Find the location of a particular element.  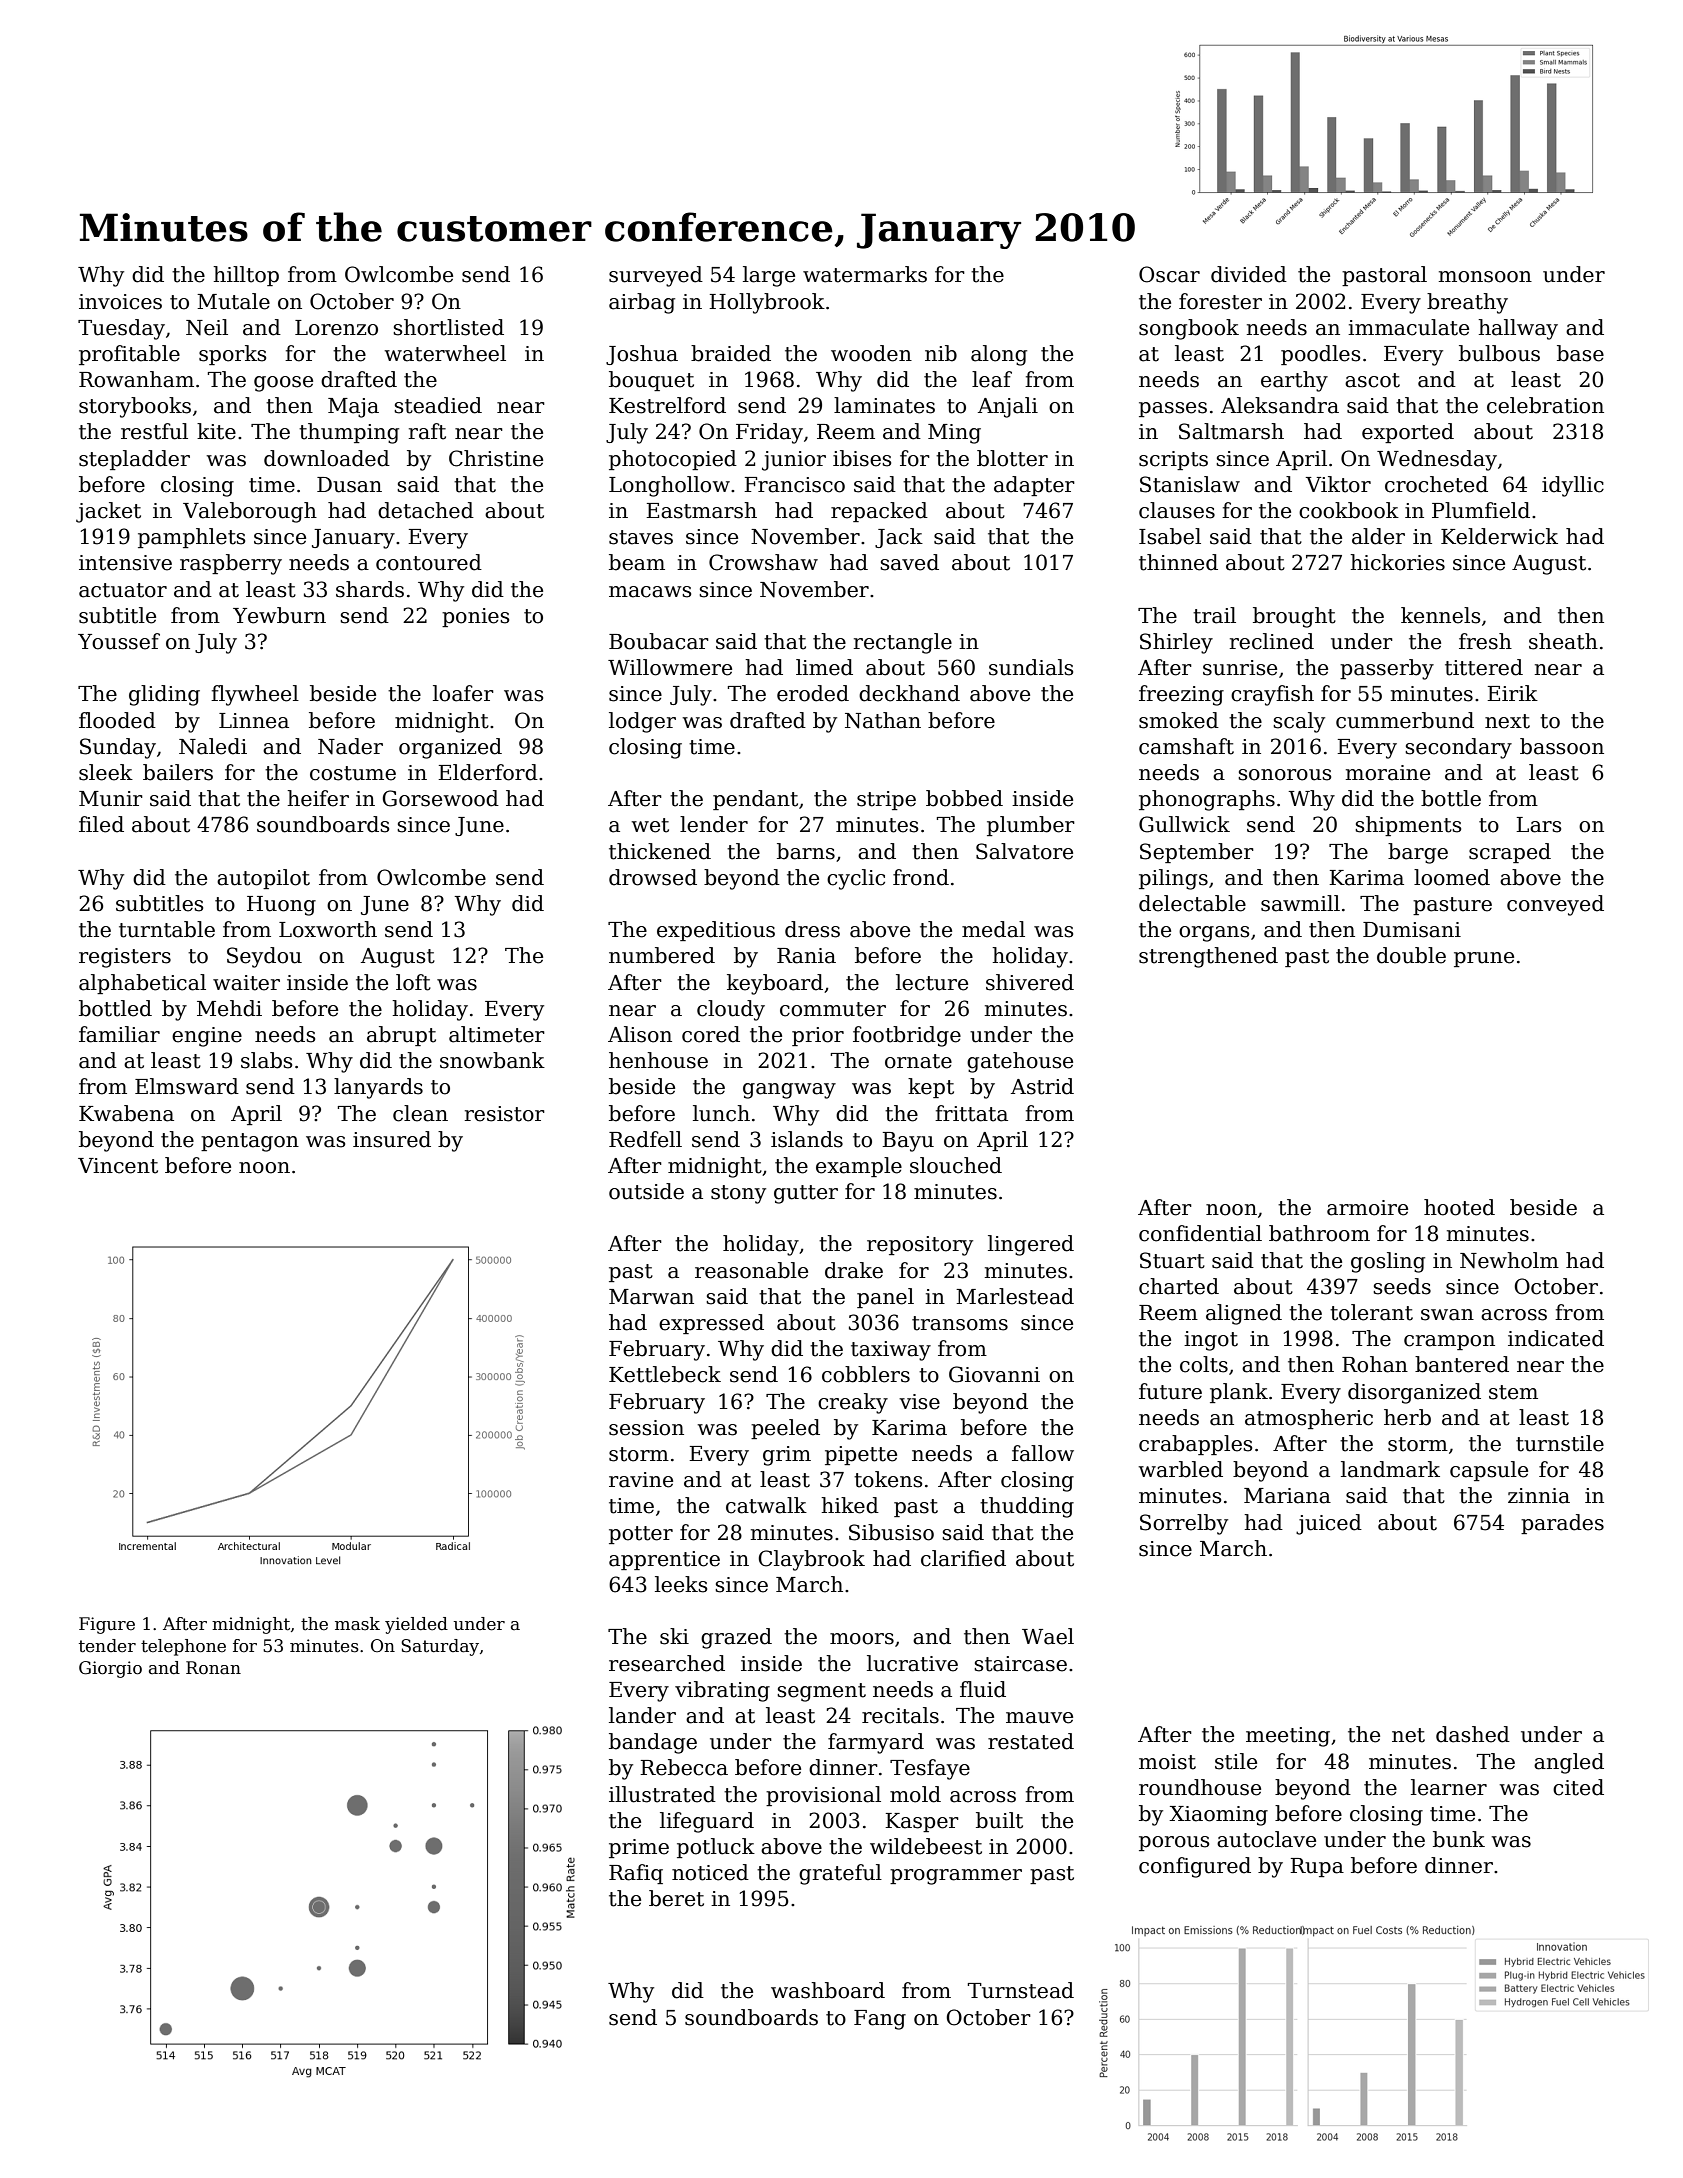

Ronan is located at coordinates (213, 1668).
